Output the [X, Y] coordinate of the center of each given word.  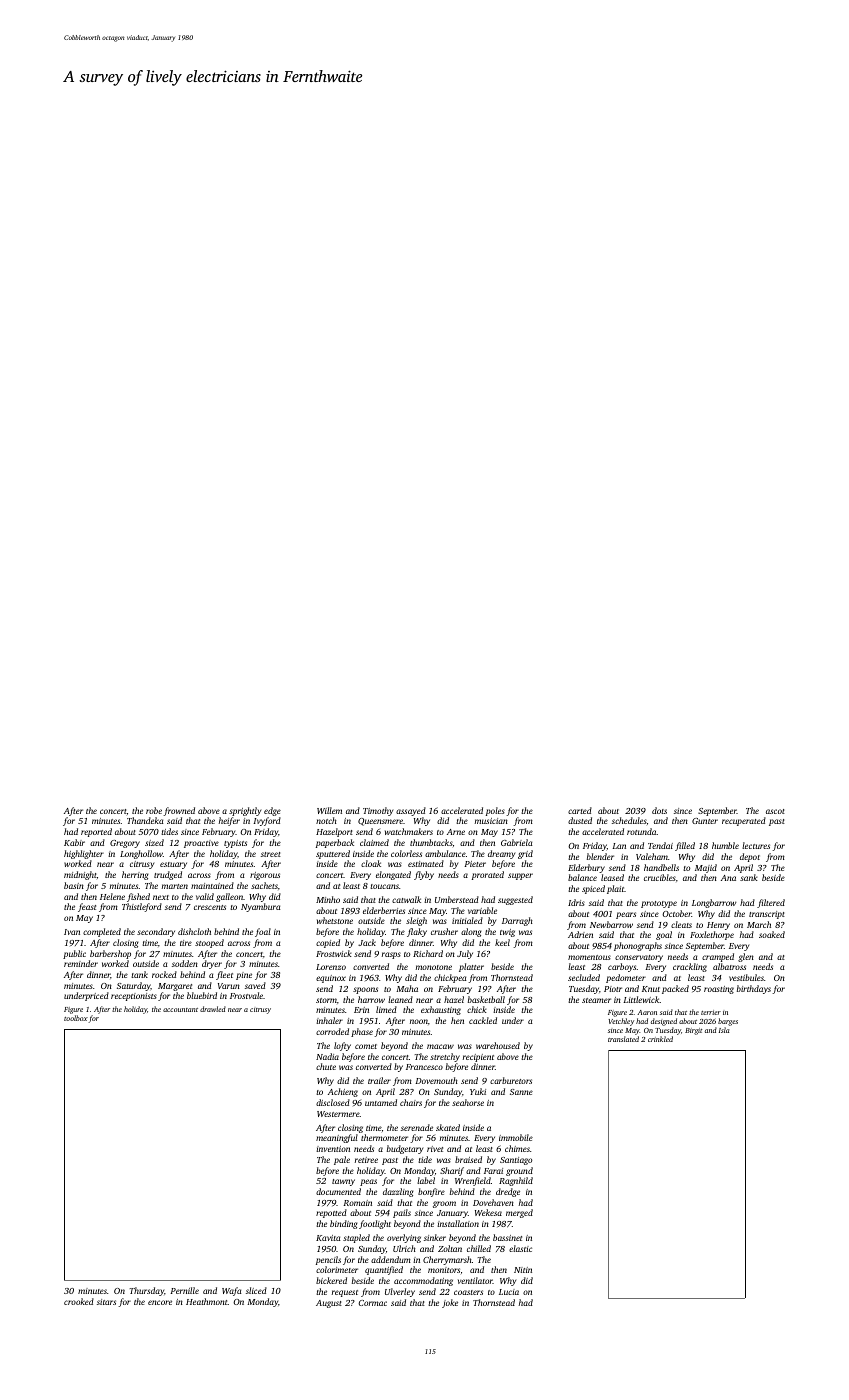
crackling [690, 967]
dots [659, 810]
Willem [329, 810]
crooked [79, 1301]
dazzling [398, 1192]
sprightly [245, 811]
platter [471, 967]
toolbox [76, 1018]
